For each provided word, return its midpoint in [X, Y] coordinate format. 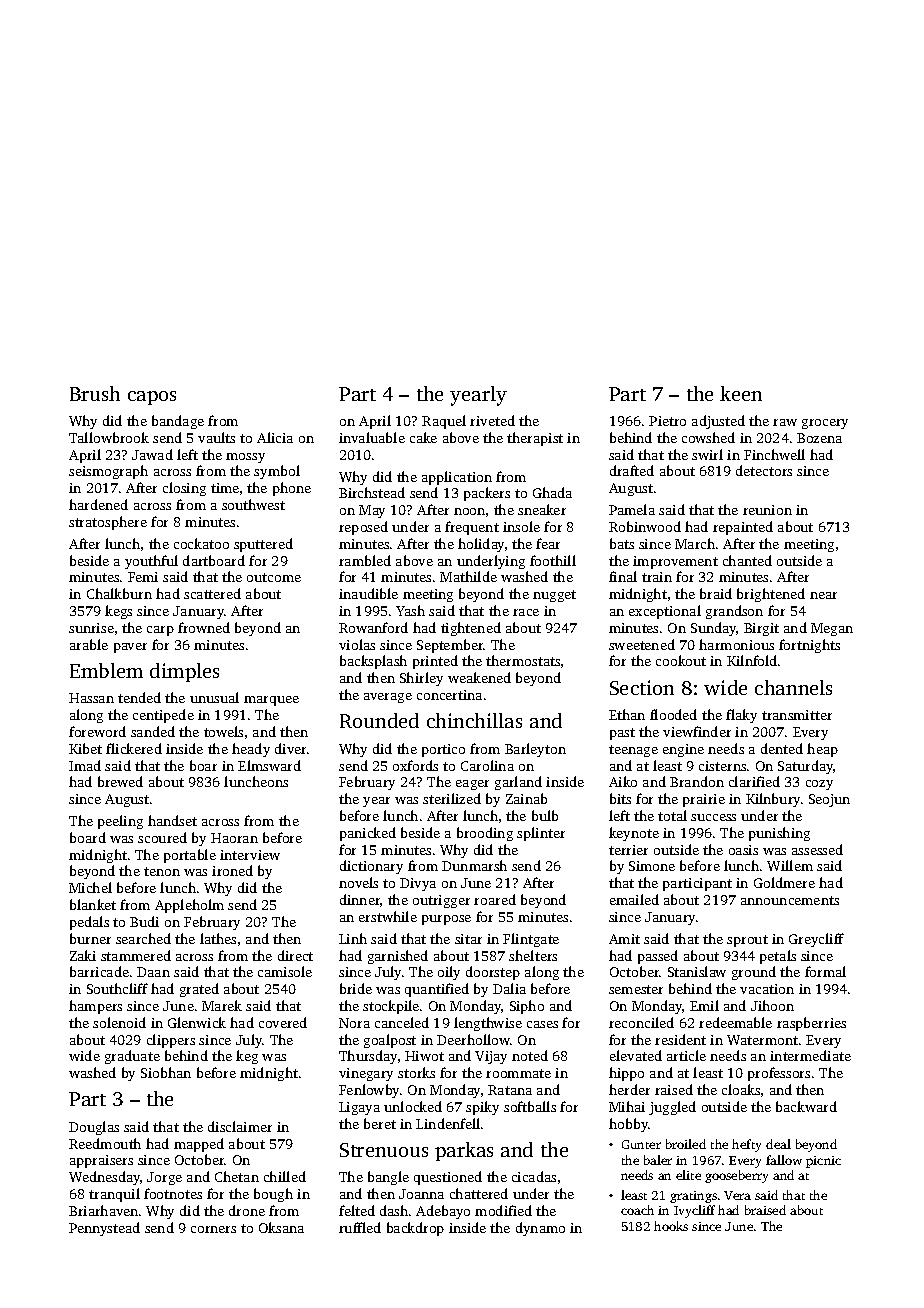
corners [213, 1229]
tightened [471, 629]
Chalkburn [119, 593]
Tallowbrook [109, 437]
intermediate [810, 1055]
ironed [232, 870]
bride [356, 988]
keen [741, 393]
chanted [747, 560]
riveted [492, 420]
